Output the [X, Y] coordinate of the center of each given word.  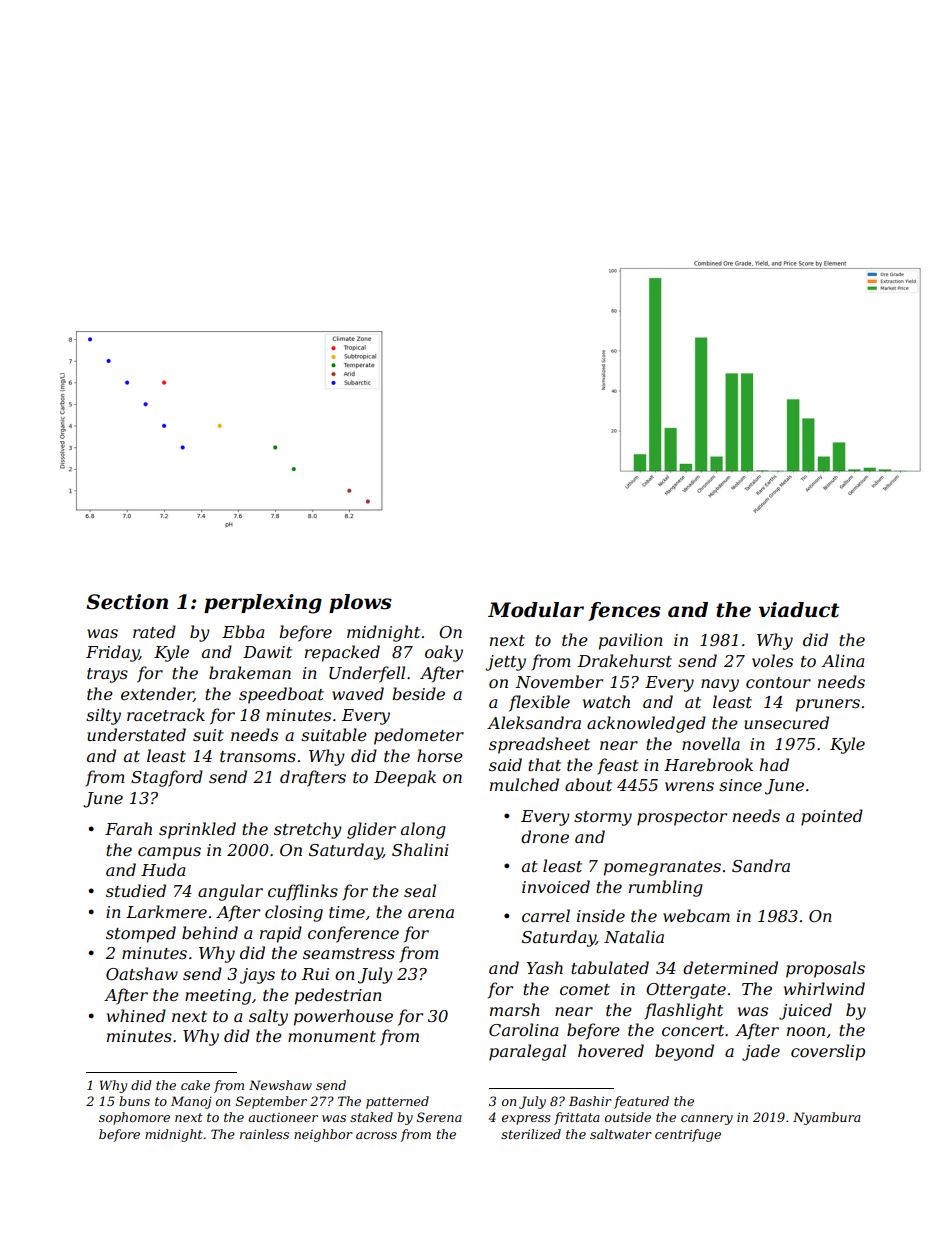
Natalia [634, 936]
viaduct [799, 610]
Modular [536, 610]
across [376, 1135]
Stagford [167, 778]
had [774, 764]
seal [420, 890]
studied [136, 890]
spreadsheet [539, 745]
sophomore [134, 1118]
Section [127, 602]
